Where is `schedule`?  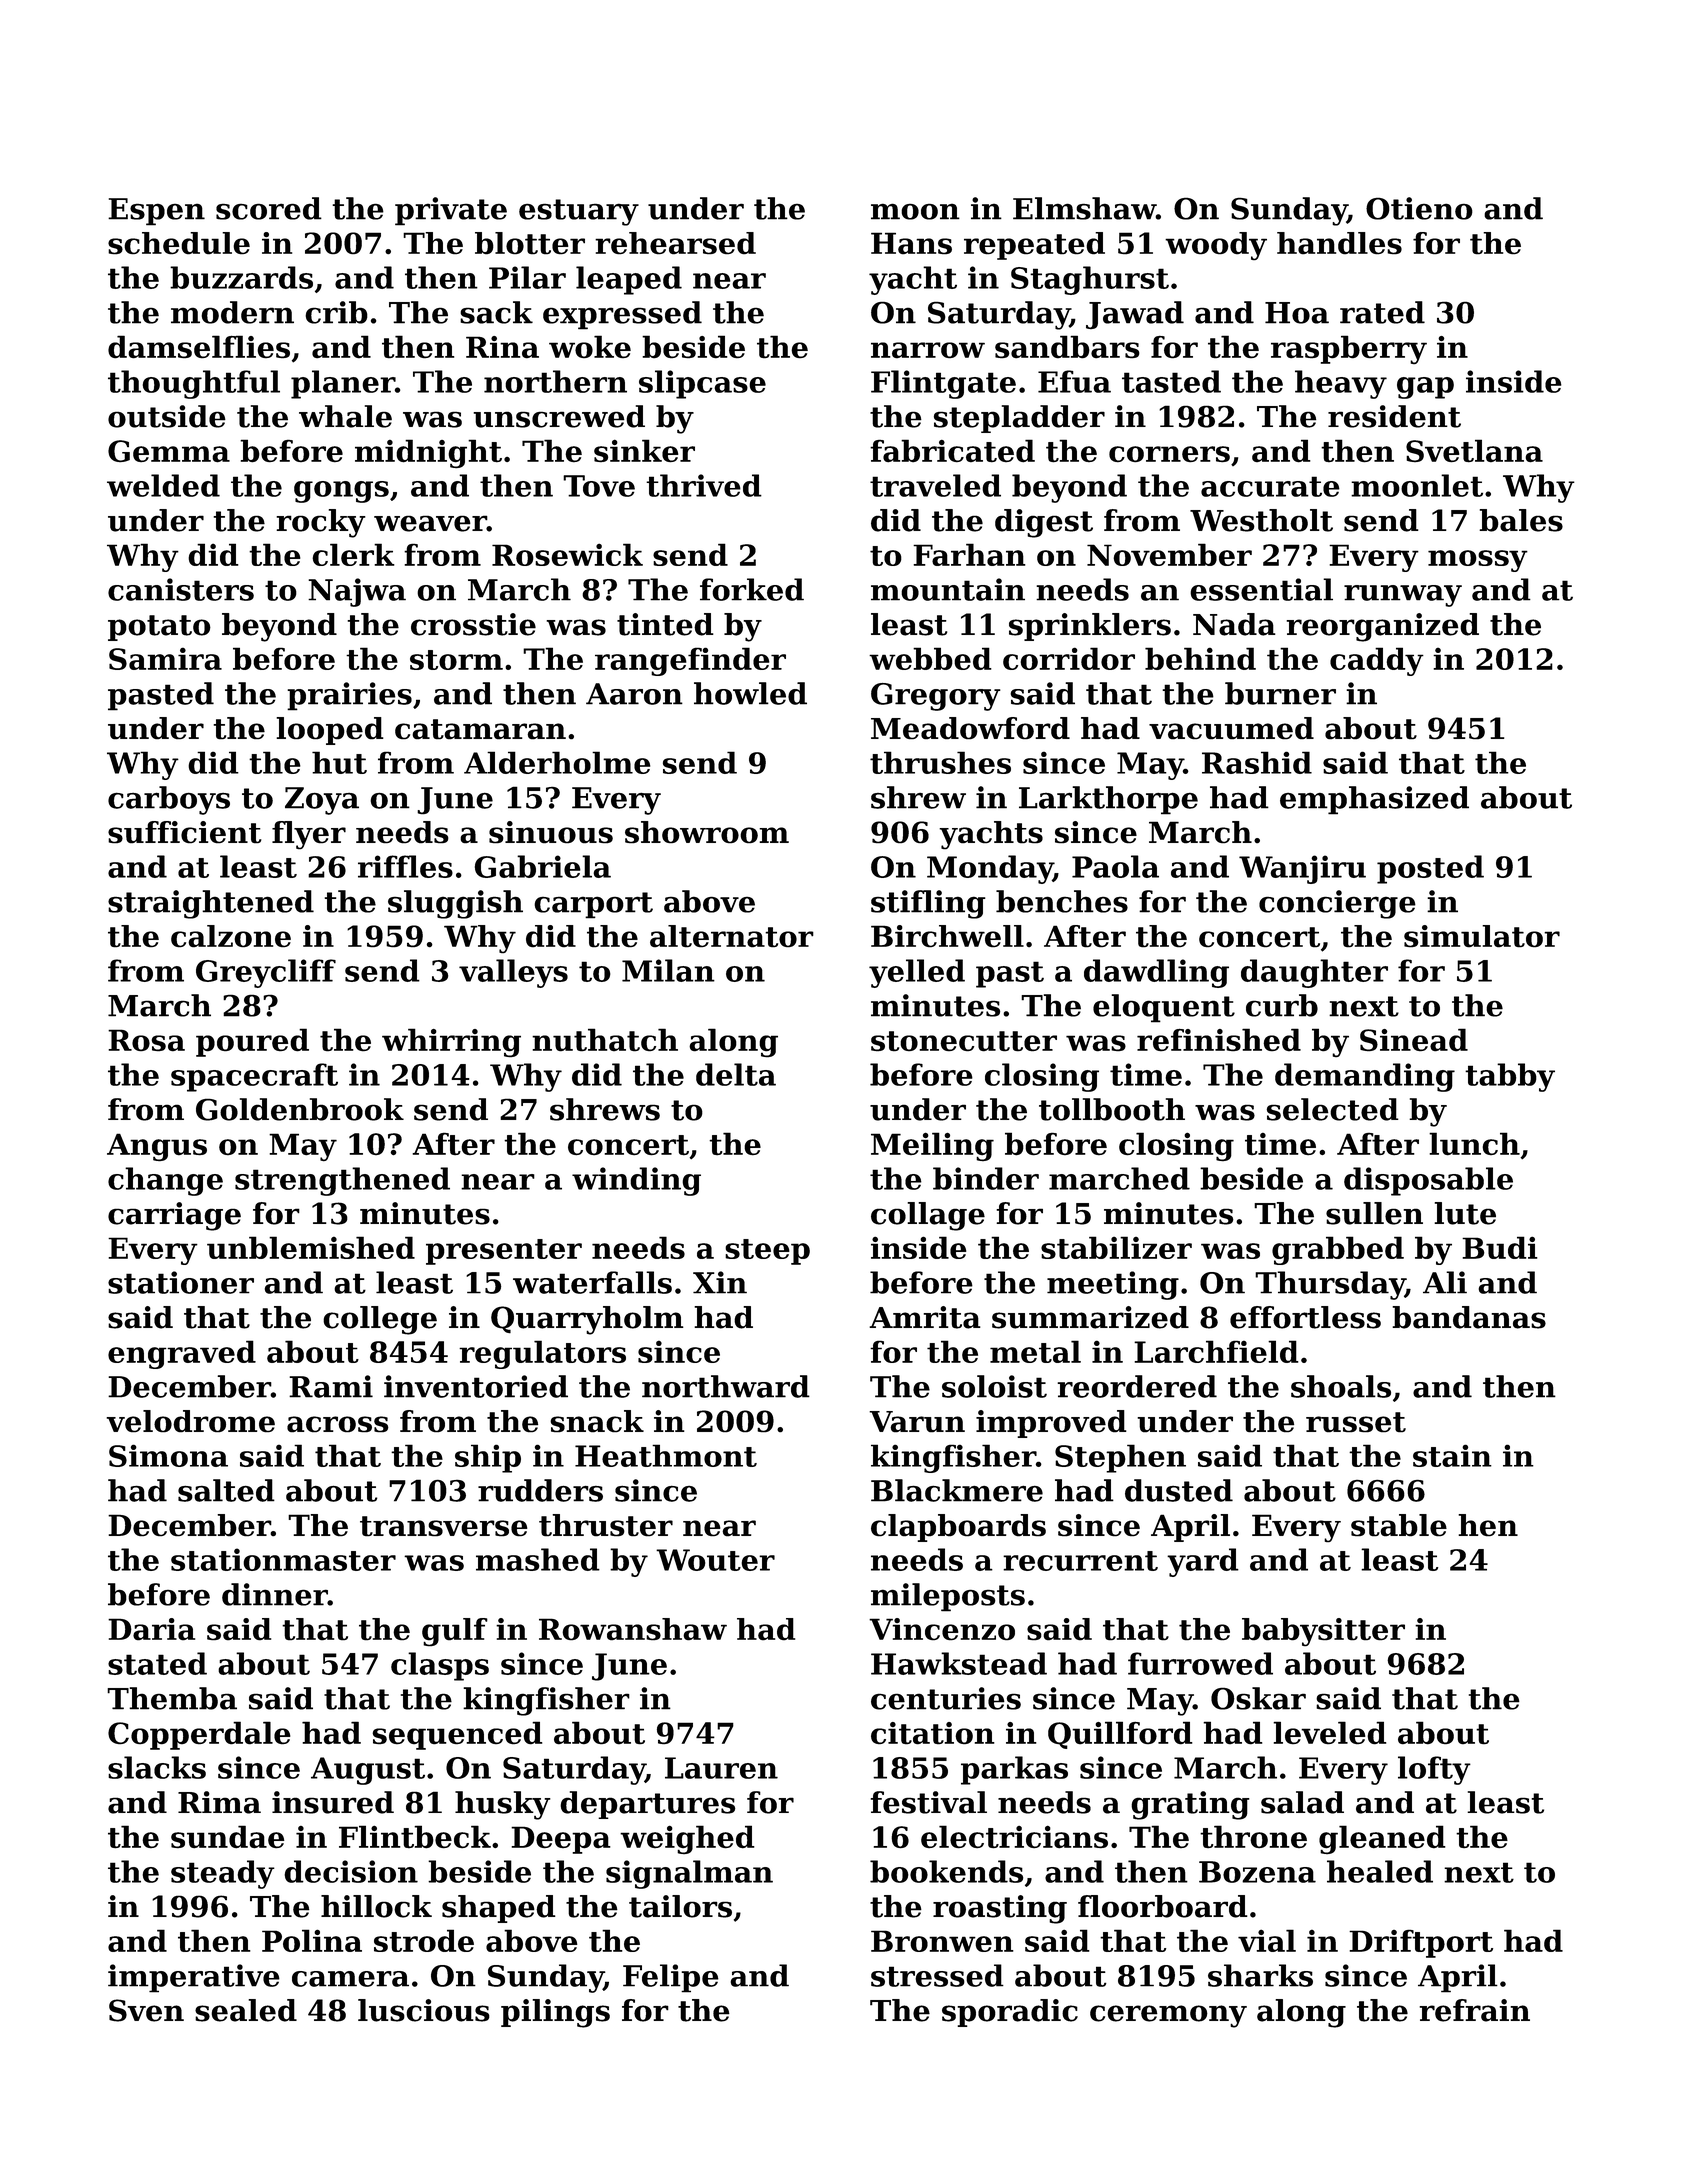 schedule is located at coordinates (179, 243).
